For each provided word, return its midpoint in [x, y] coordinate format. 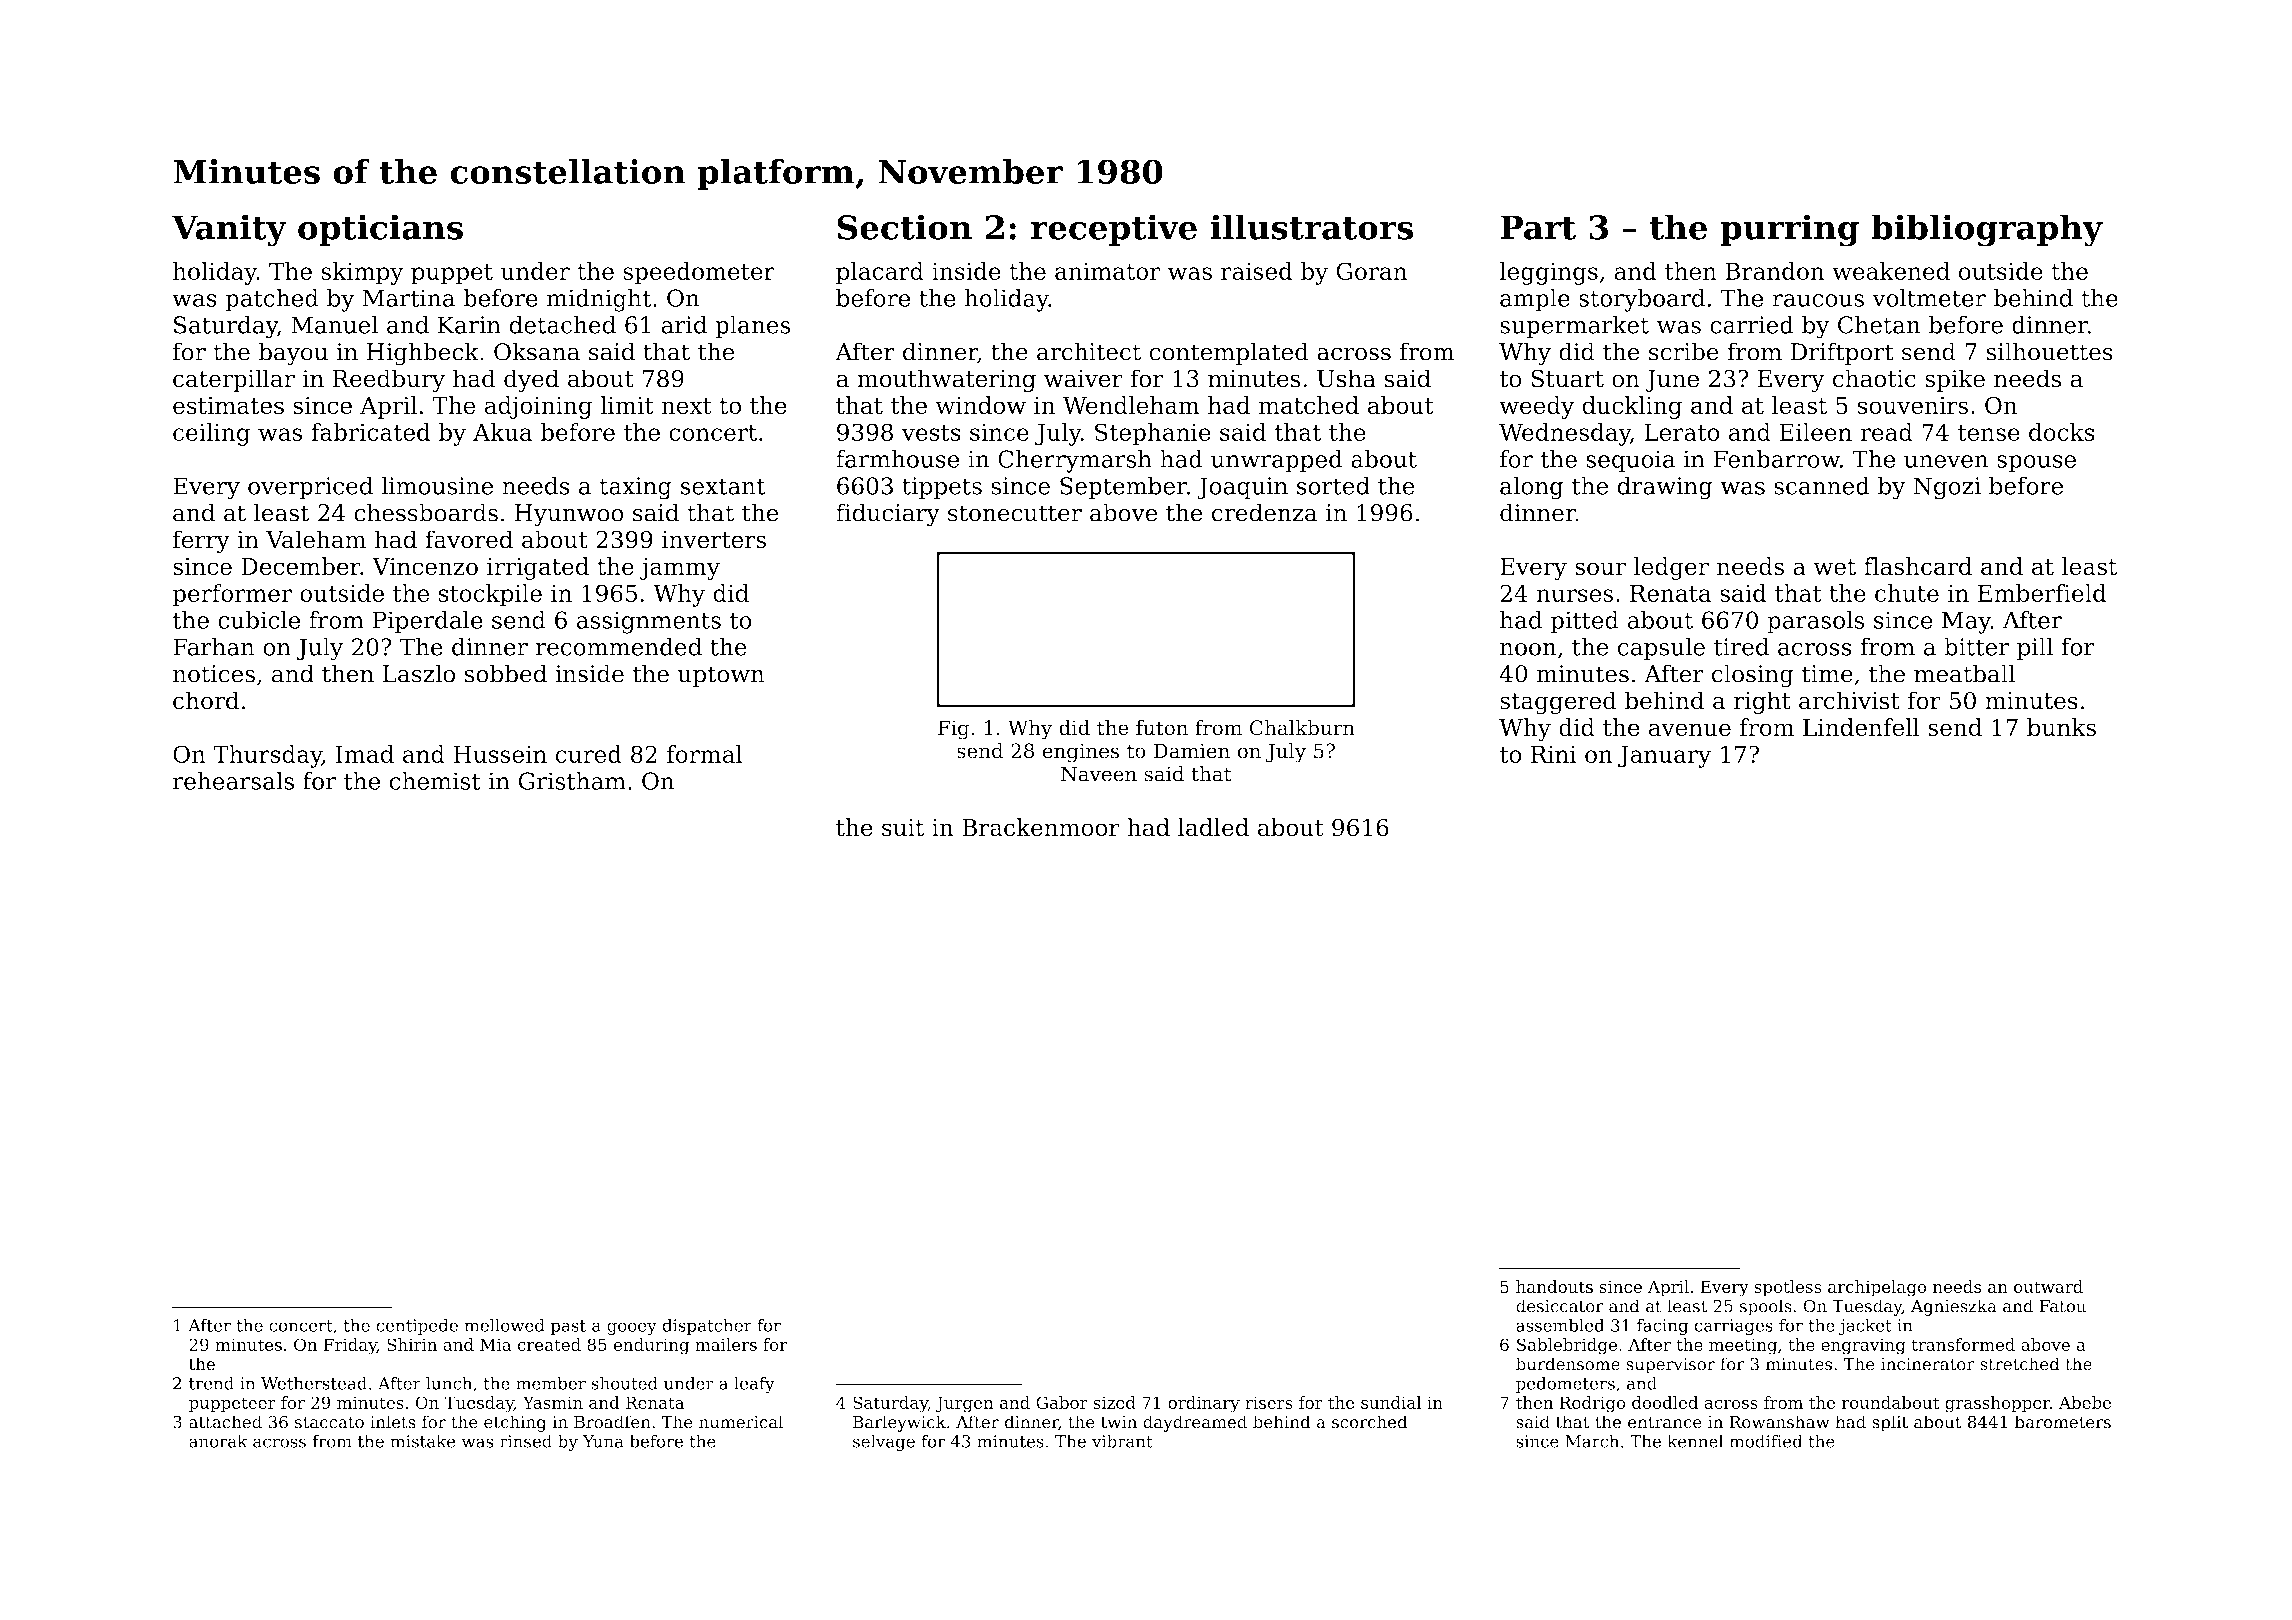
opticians [380, 230]
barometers [2063, 1422]
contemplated [1229, 353]
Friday [350, 1346]
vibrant [1122, 1441]
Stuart [1567, 378]
